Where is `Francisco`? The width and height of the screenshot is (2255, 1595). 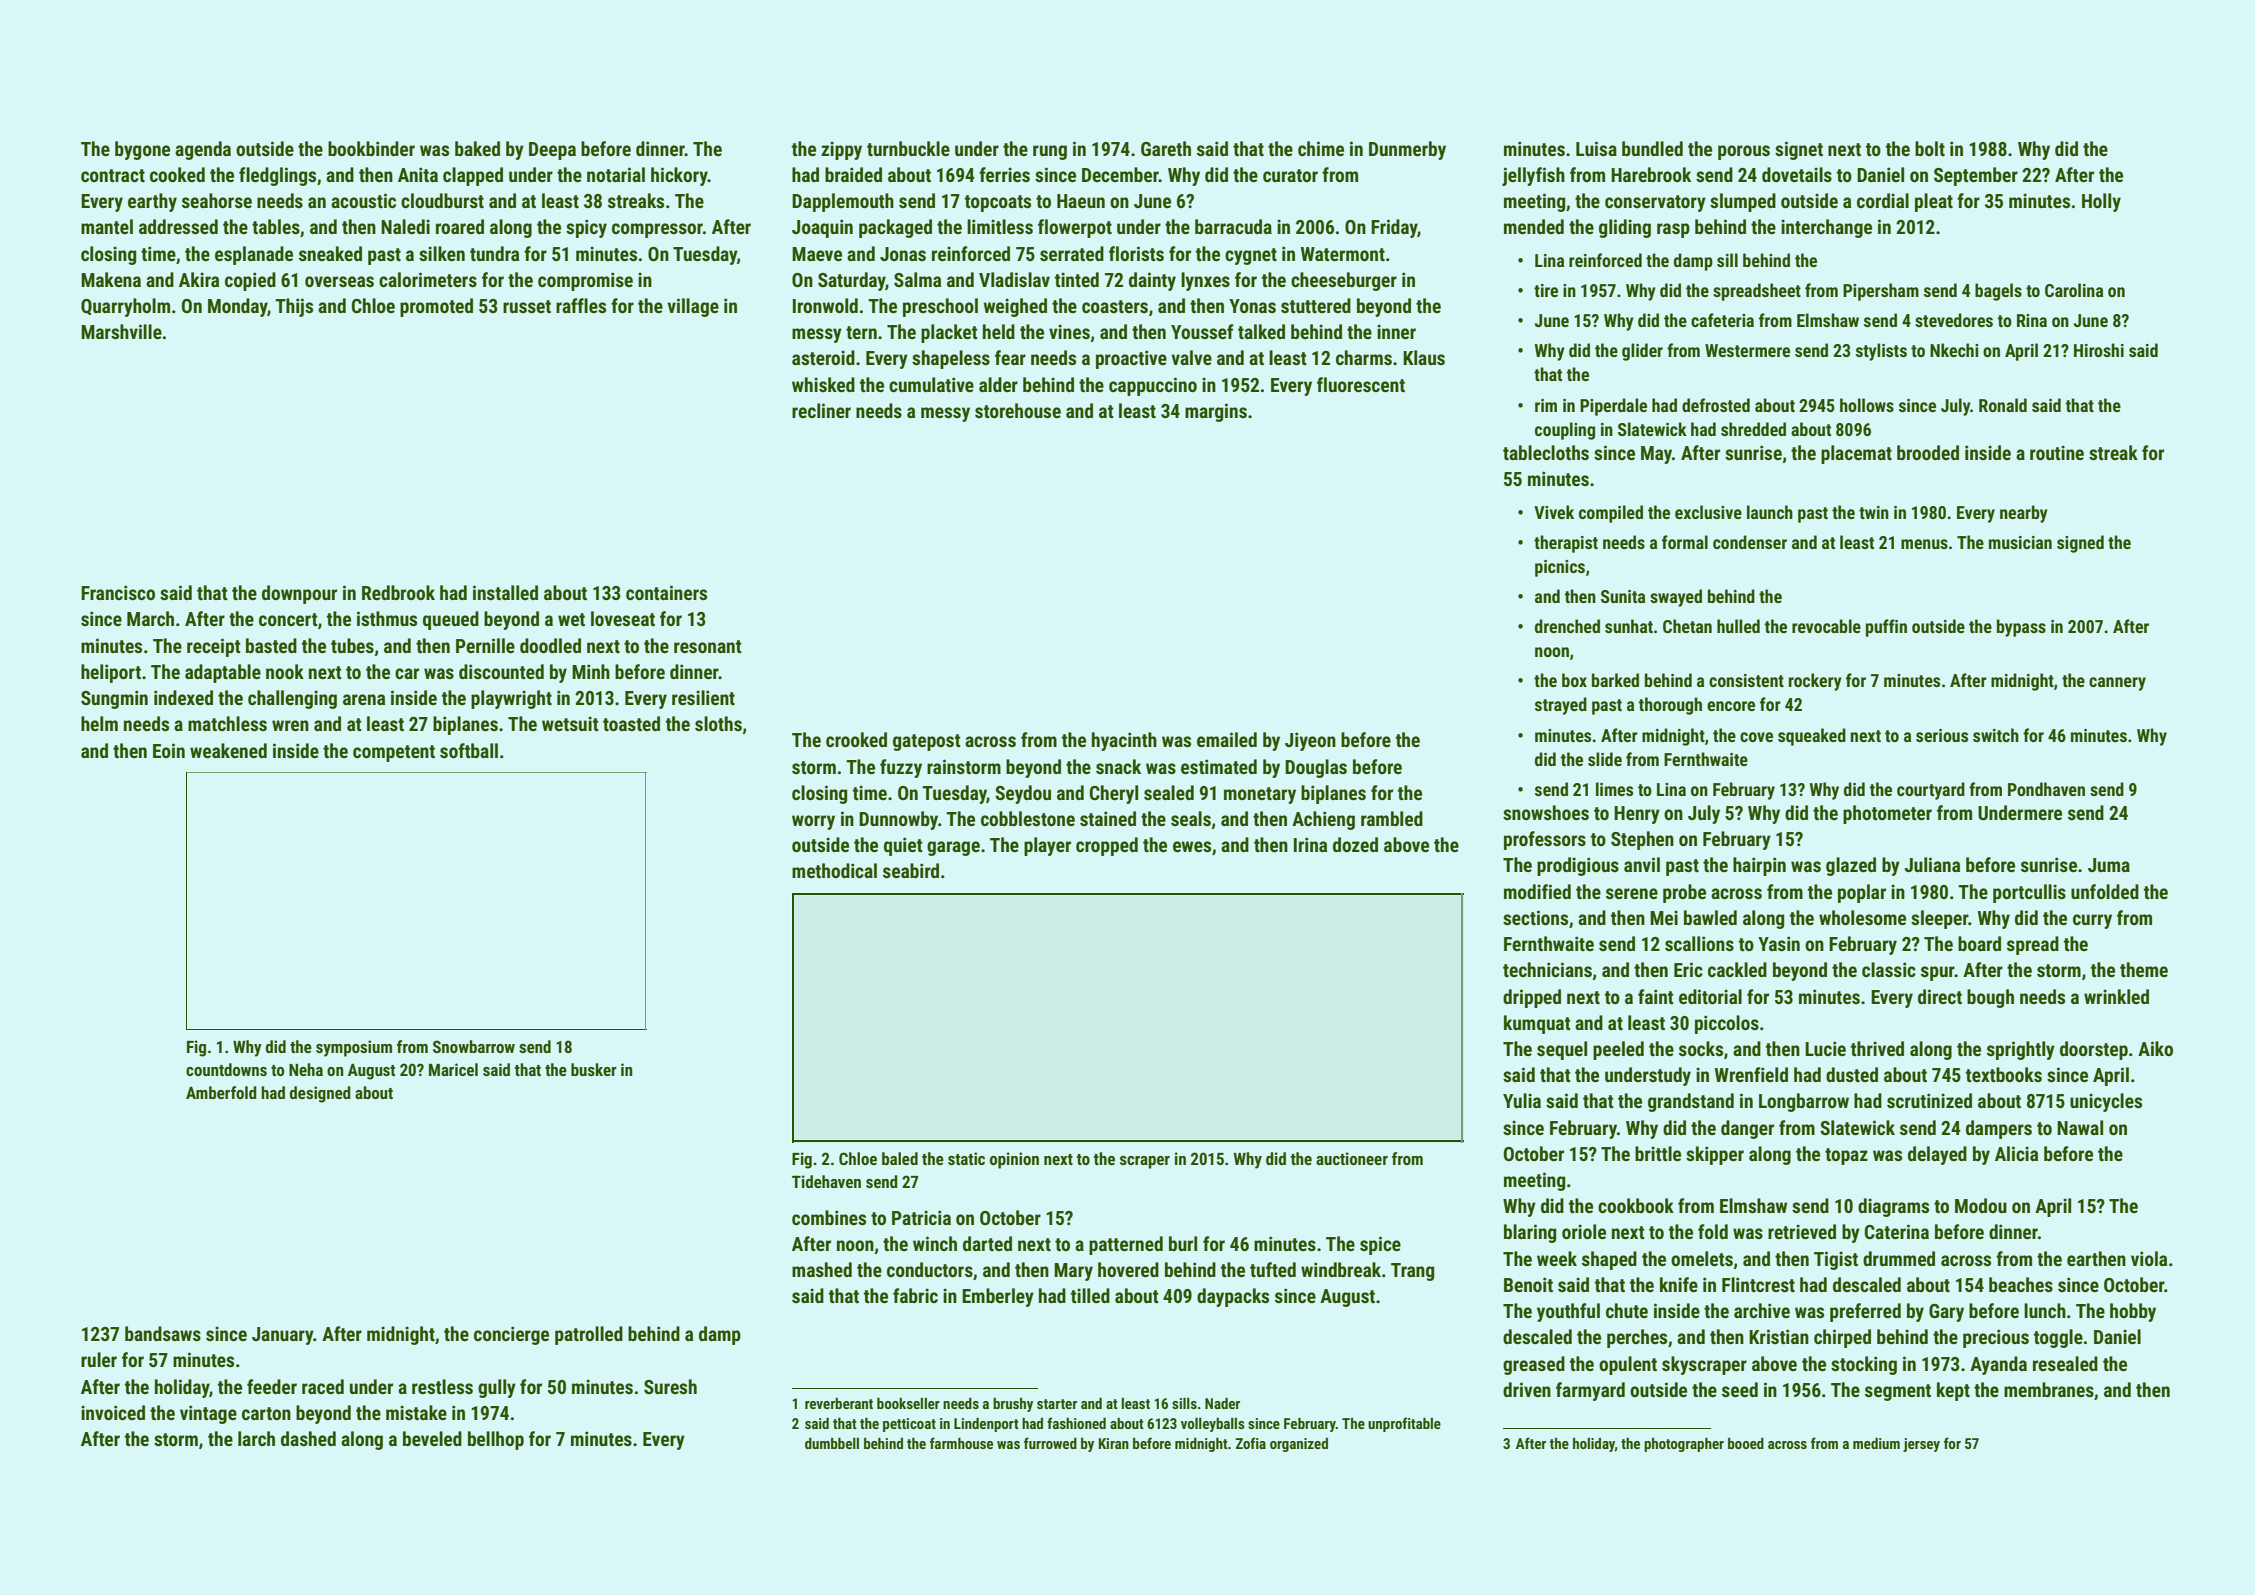
Francisco is located at coordinates (118, 592).
